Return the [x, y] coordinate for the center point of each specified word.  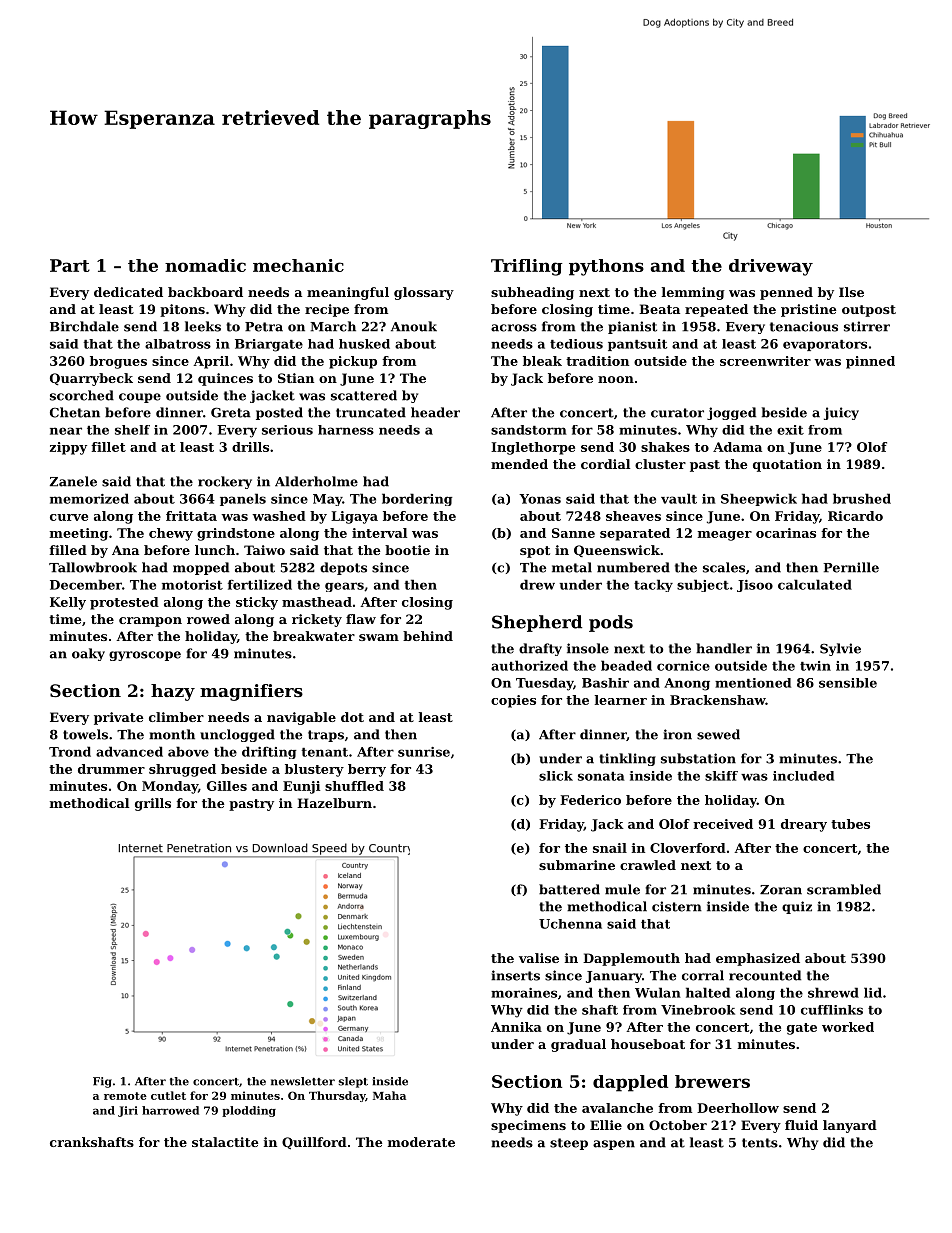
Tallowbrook [93, 567]
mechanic [298, 265]
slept [353, 1082]
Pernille [851, 567]
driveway [771, 267]
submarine [577, 865]
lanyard [850, 1126]
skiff [721, 776]
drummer [111, 769]
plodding [249, 1111]
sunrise [424, 752]
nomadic [205, 265]
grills [153, 804]
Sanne [573, 533]
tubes [850, 824]
